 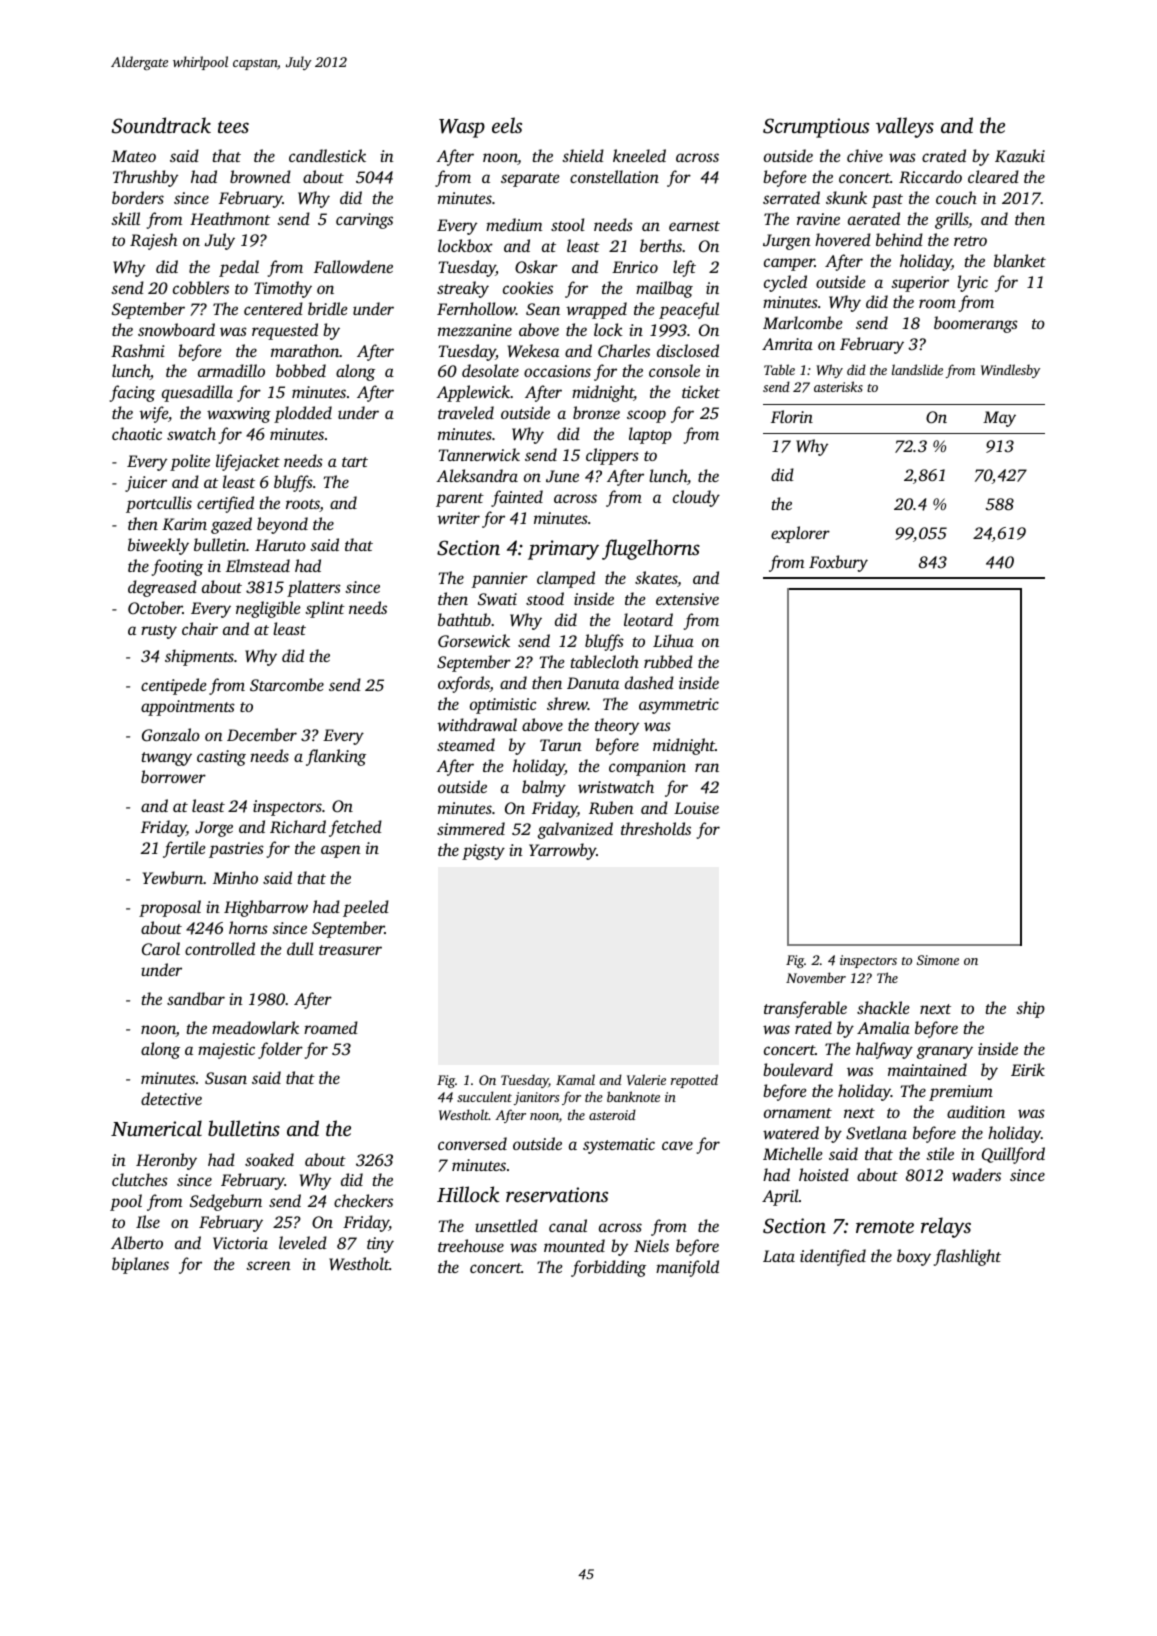 I want to click on asterisks, so click(x=838, y=386).
